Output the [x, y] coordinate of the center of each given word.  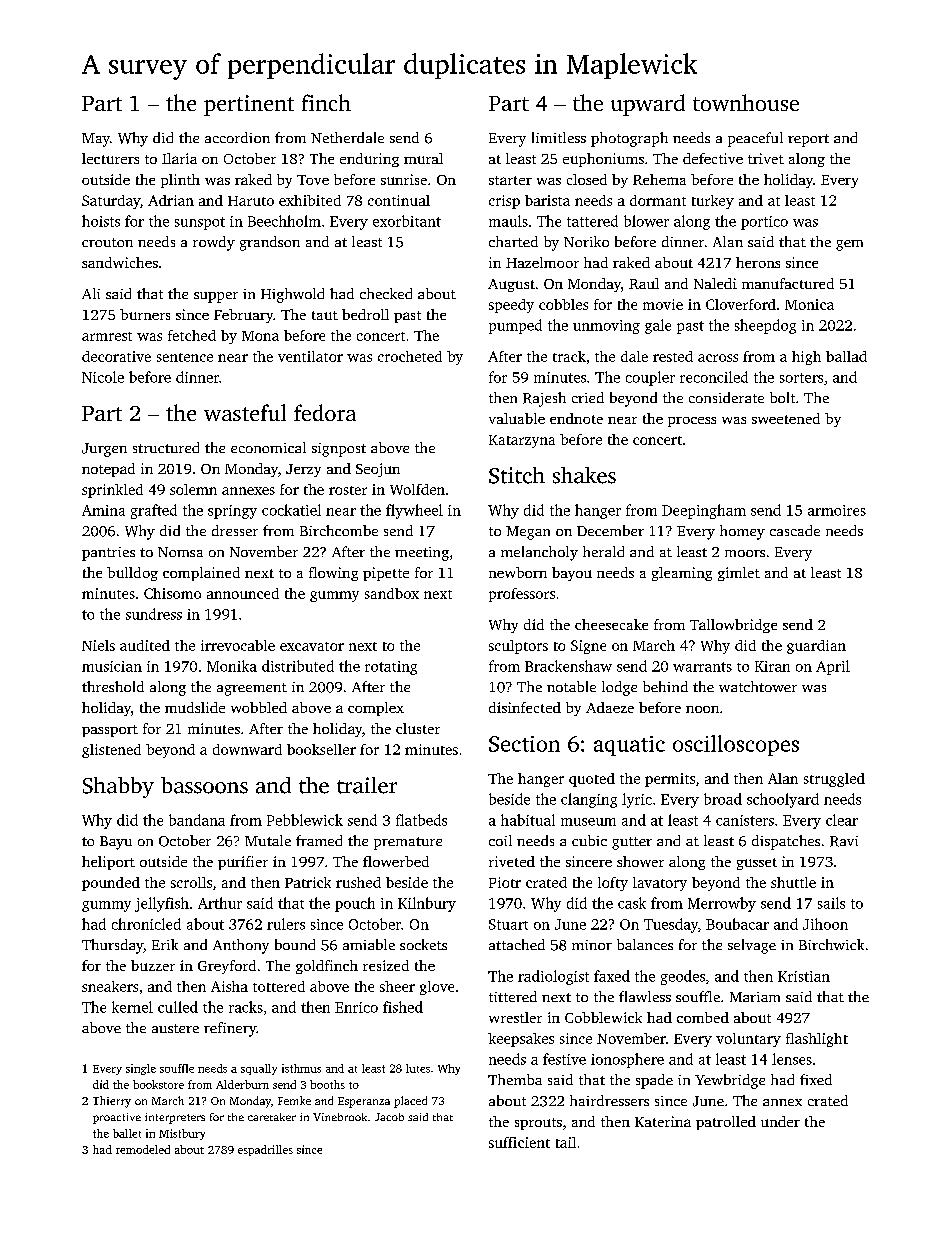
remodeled [143, 1149]
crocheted [410, 356]
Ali [91, 293]
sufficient [519, 1142]
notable [571, 686]
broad [723, 799]
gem [849, 245]
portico [764, 223]
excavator [312, 646]
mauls [508, 221]
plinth [180, 181]
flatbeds [421, 820]
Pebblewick [305, 820]
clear [842, 820]
